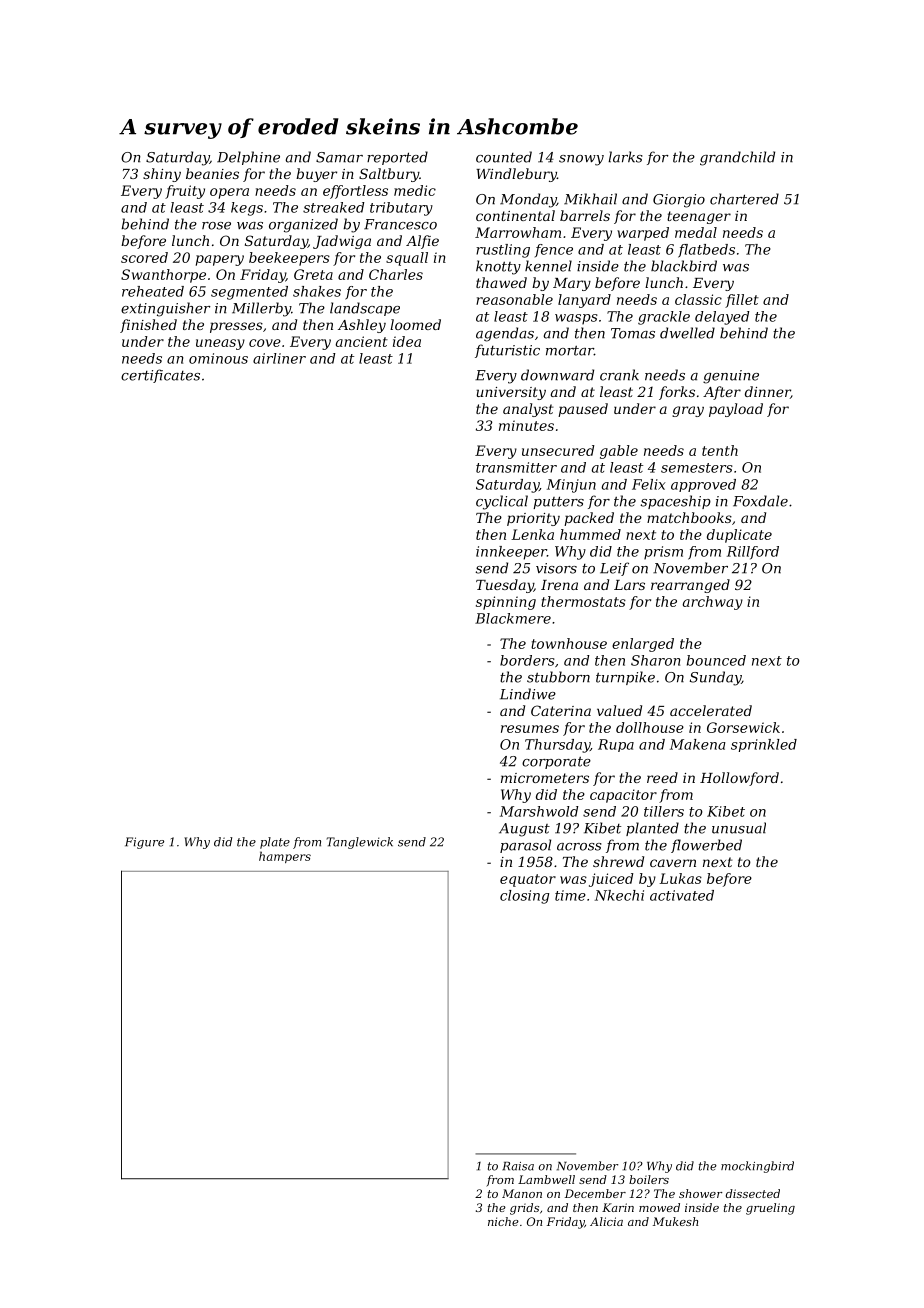 The width and height of the screenshot is (924, 1308). What do you see at coordinates (554, 250) in the screenshot?
I see `fence` at bounding box center [554, 250].
